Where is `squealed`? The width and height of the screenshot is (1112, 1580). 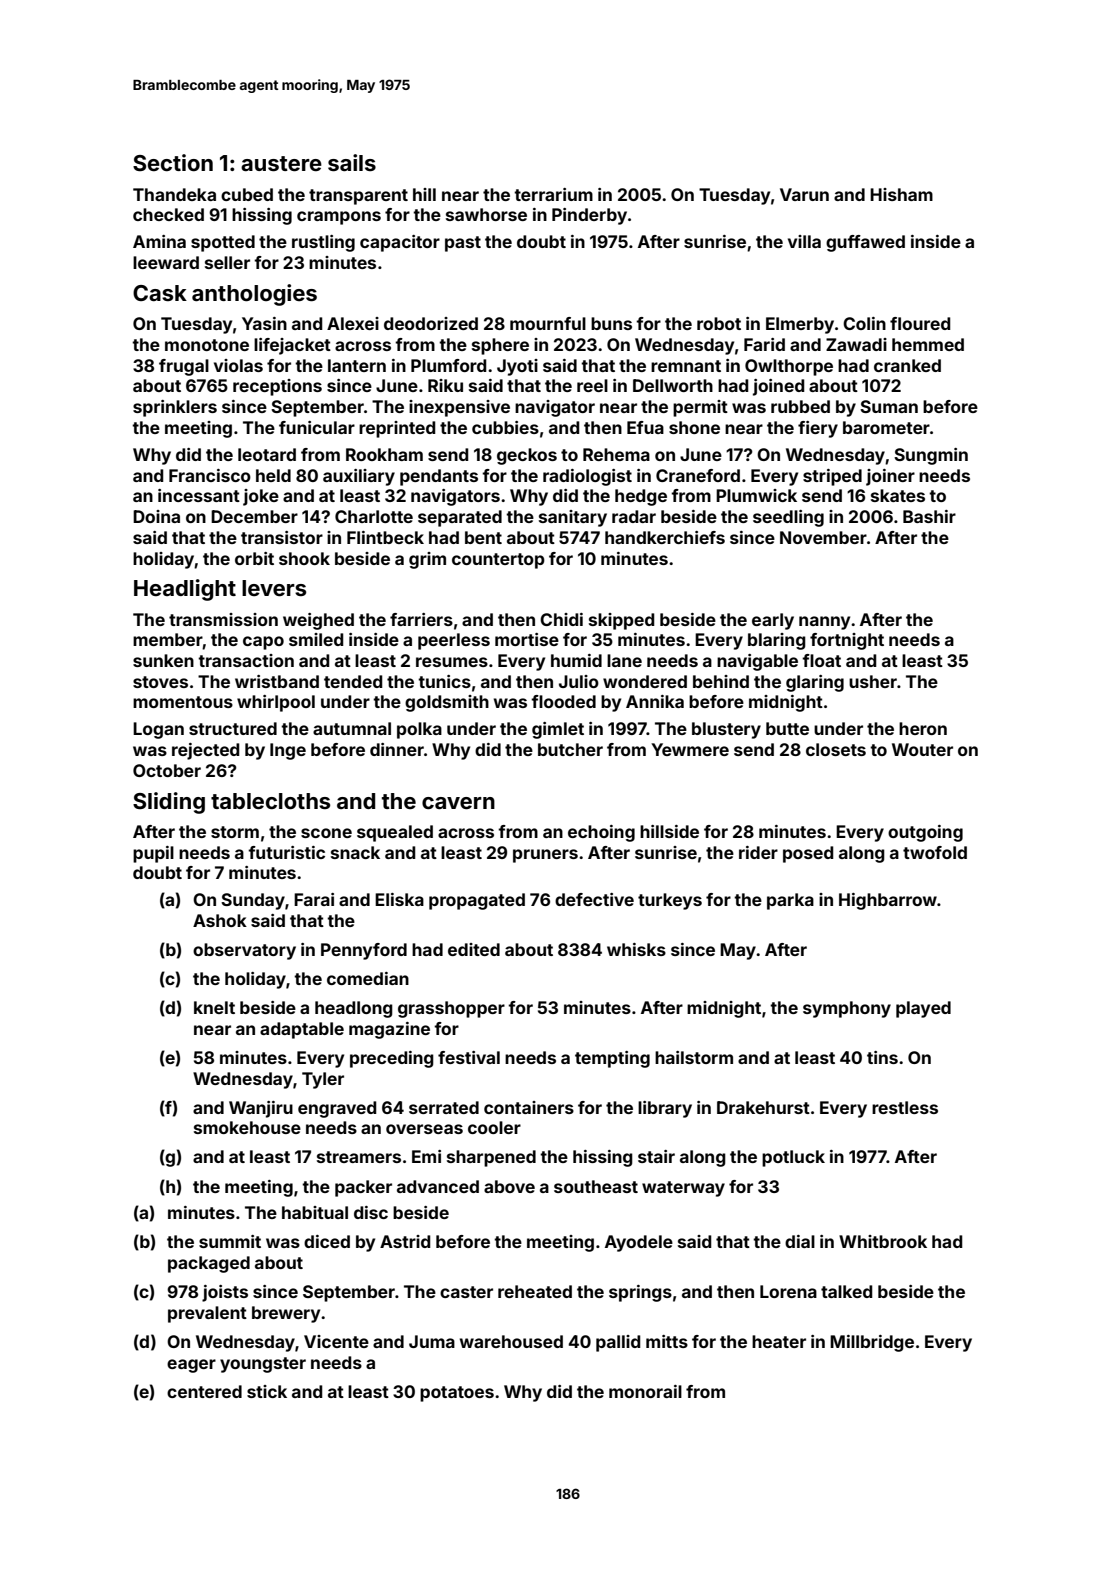
squealed is located at coordinates (395, 833).
